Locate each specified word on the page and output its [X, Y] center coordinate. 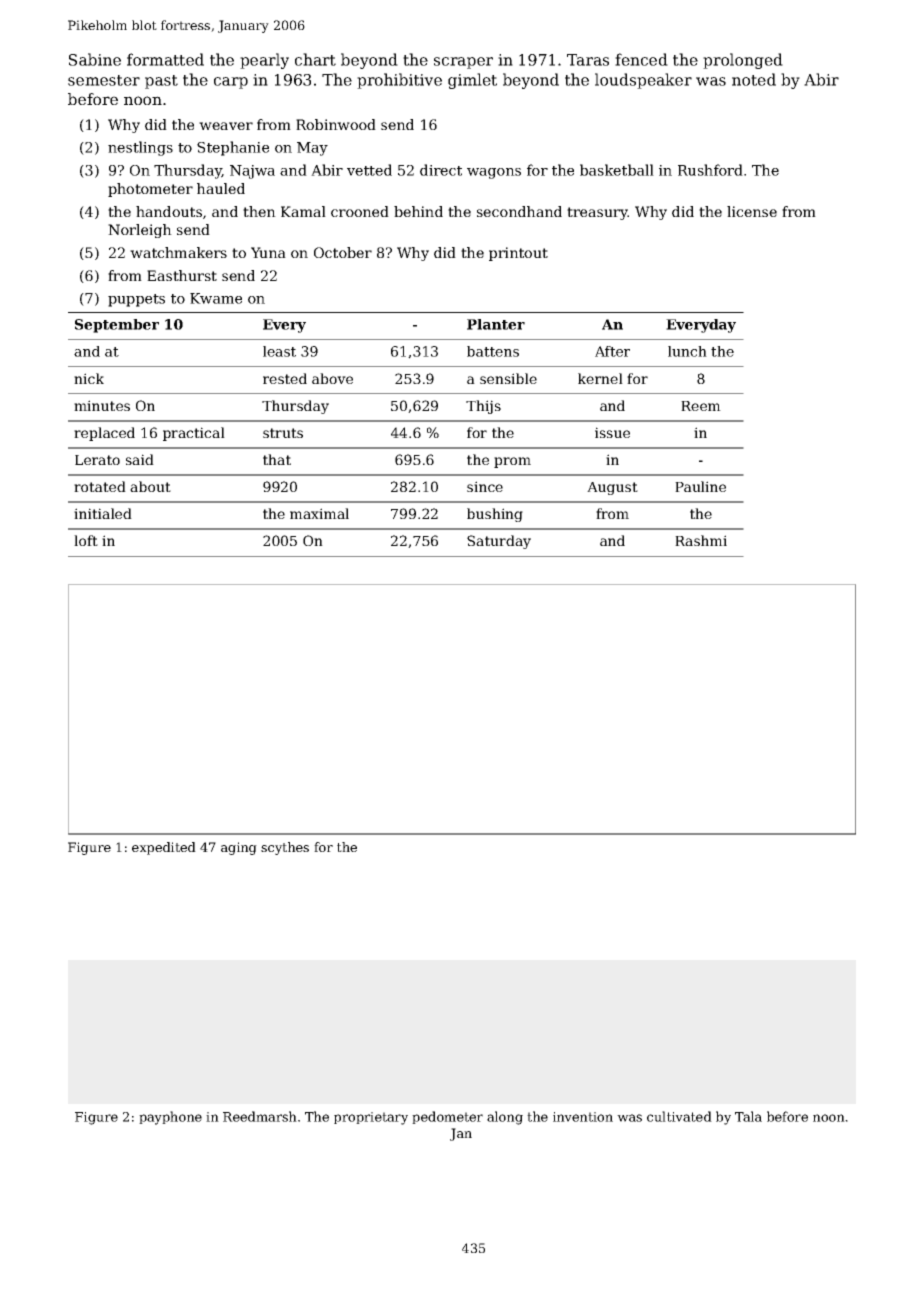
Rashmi [701, 540]
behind [418, 211]
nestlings [140, 148]
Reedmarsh [260, 1116]
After [612, 351]
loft [86, 540]
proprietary [371, 1118]
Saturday [499, 542]
